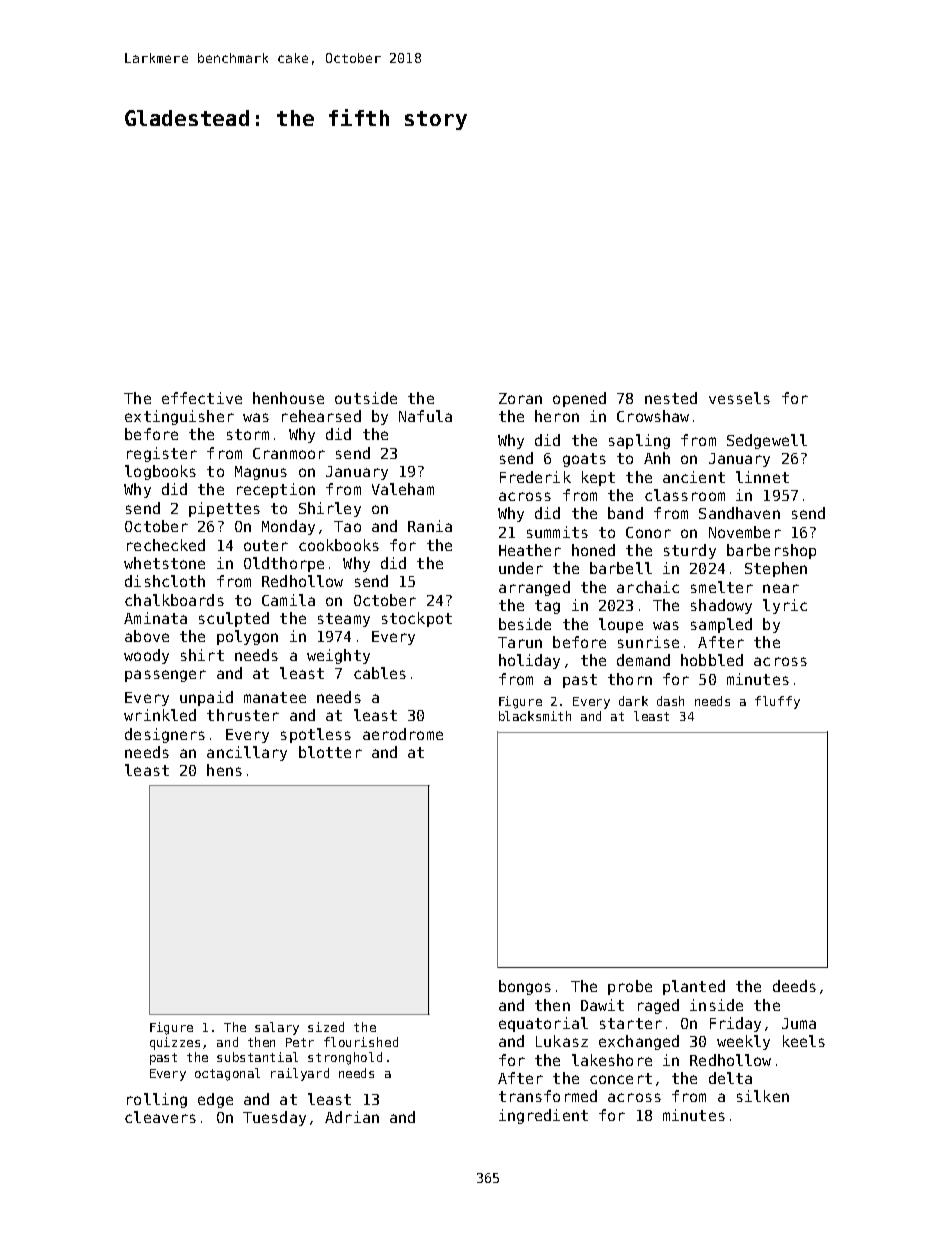 This image has width=952, height=1233. I want to click on Tuesday, so click(274, 1118).
